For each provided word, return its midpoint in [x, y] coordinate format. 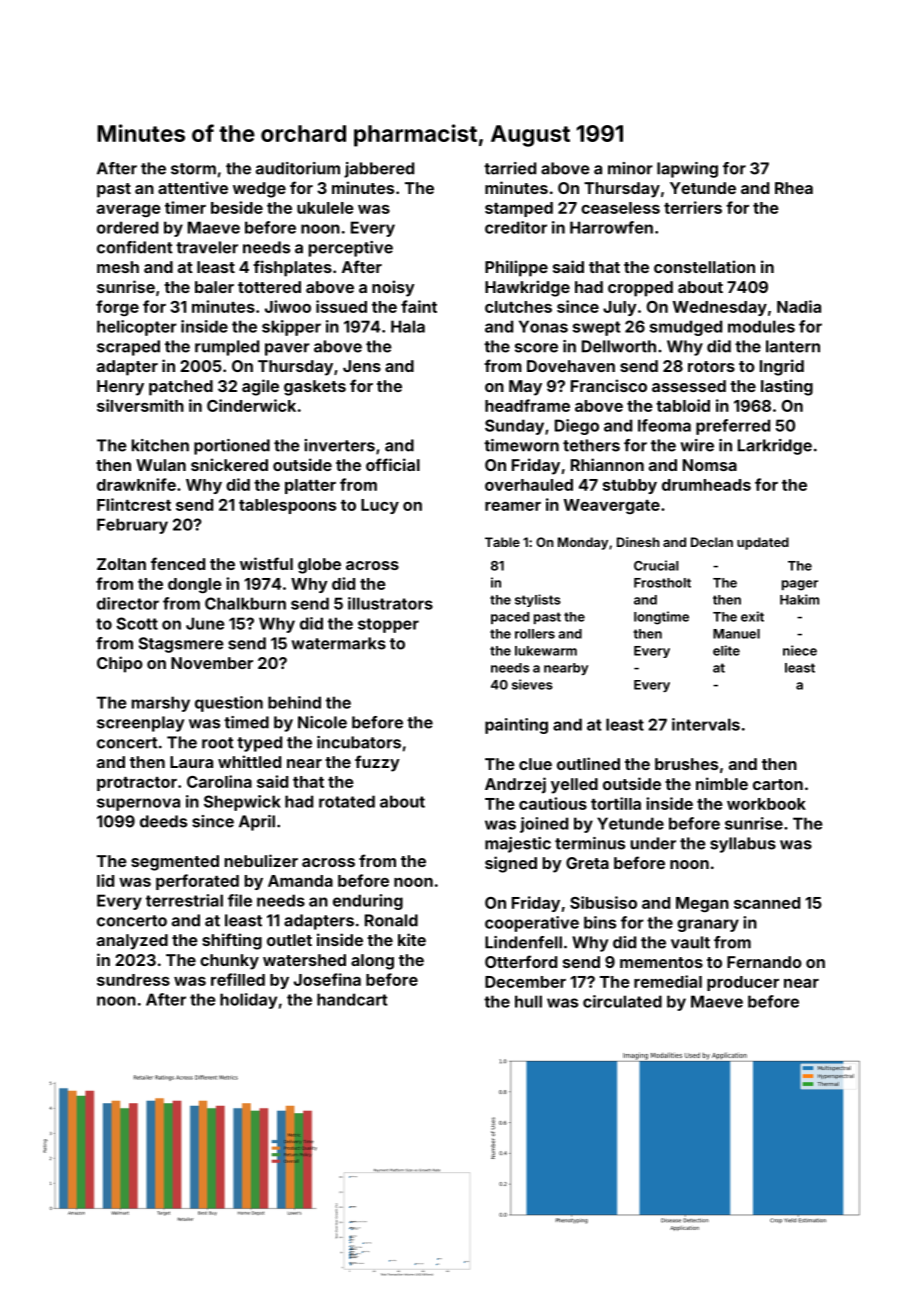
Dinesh [638, 542]
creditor [516, 227]
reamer [513, 506]
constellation [704, 266]
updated [763, 543]
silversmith [140, 405]
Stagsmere [181, 645]
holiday [248, 1001]
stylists [538, 600]
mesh [118, 267]
